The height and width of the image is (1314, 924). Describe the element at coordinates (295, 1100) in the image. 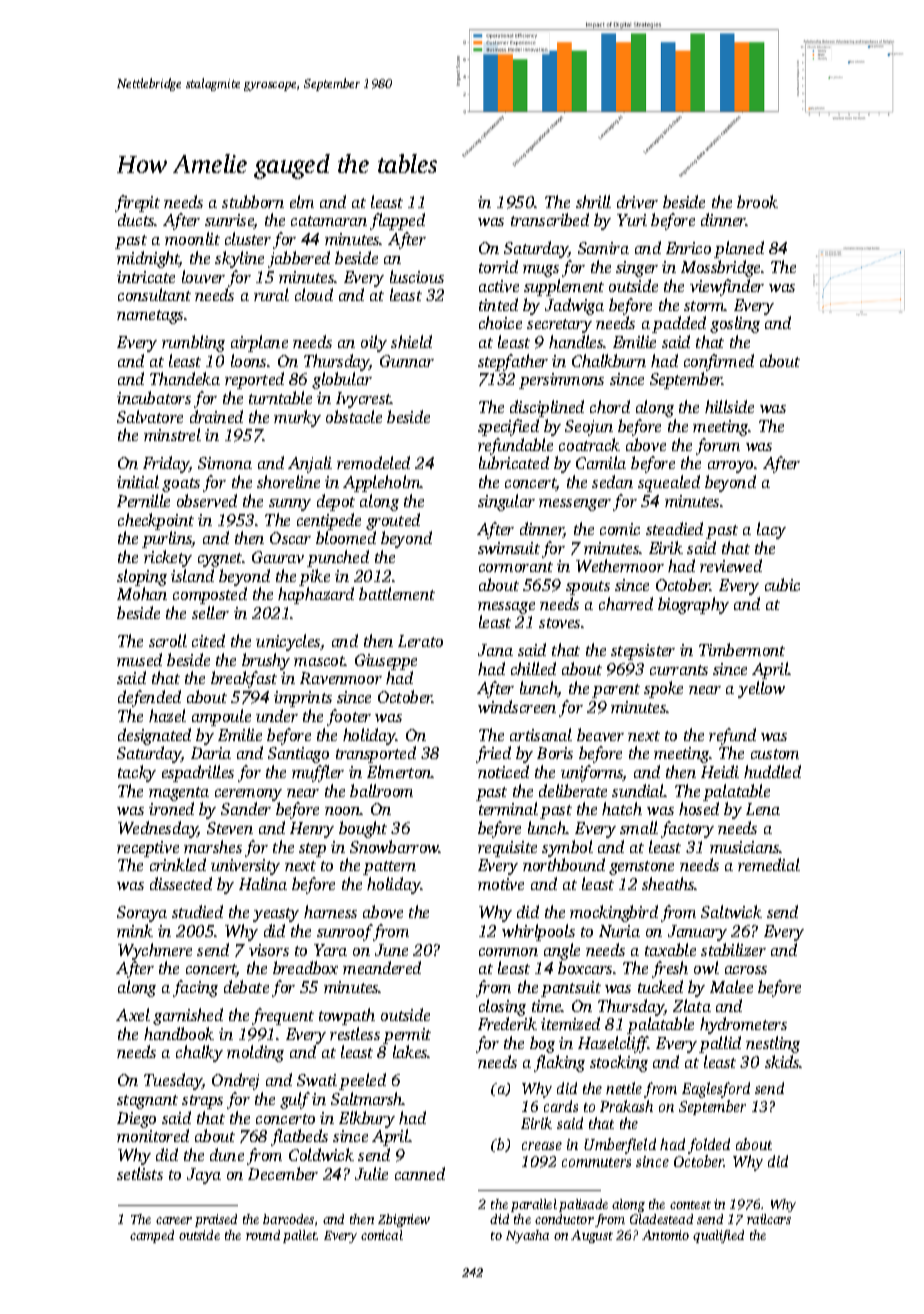

I see `gulf` at that location.
